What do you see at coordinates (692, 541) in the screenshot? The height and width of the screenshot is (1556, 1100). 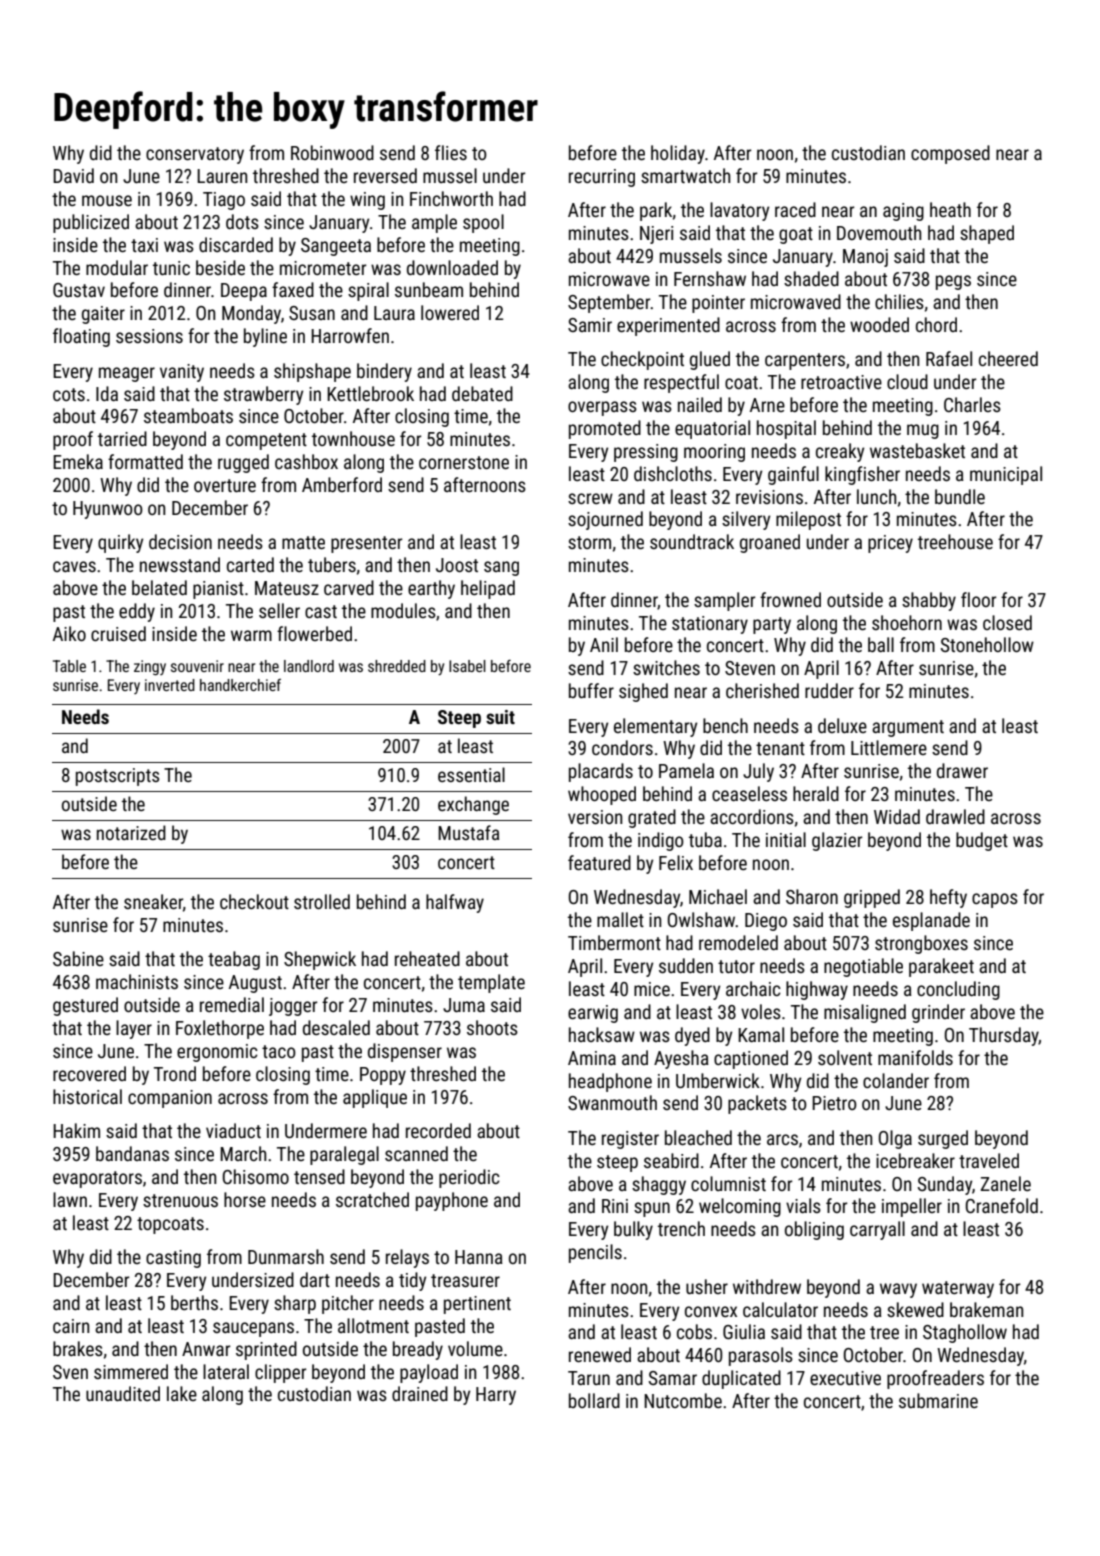 I see `soundtrack` at bounding box center [692, 541].
